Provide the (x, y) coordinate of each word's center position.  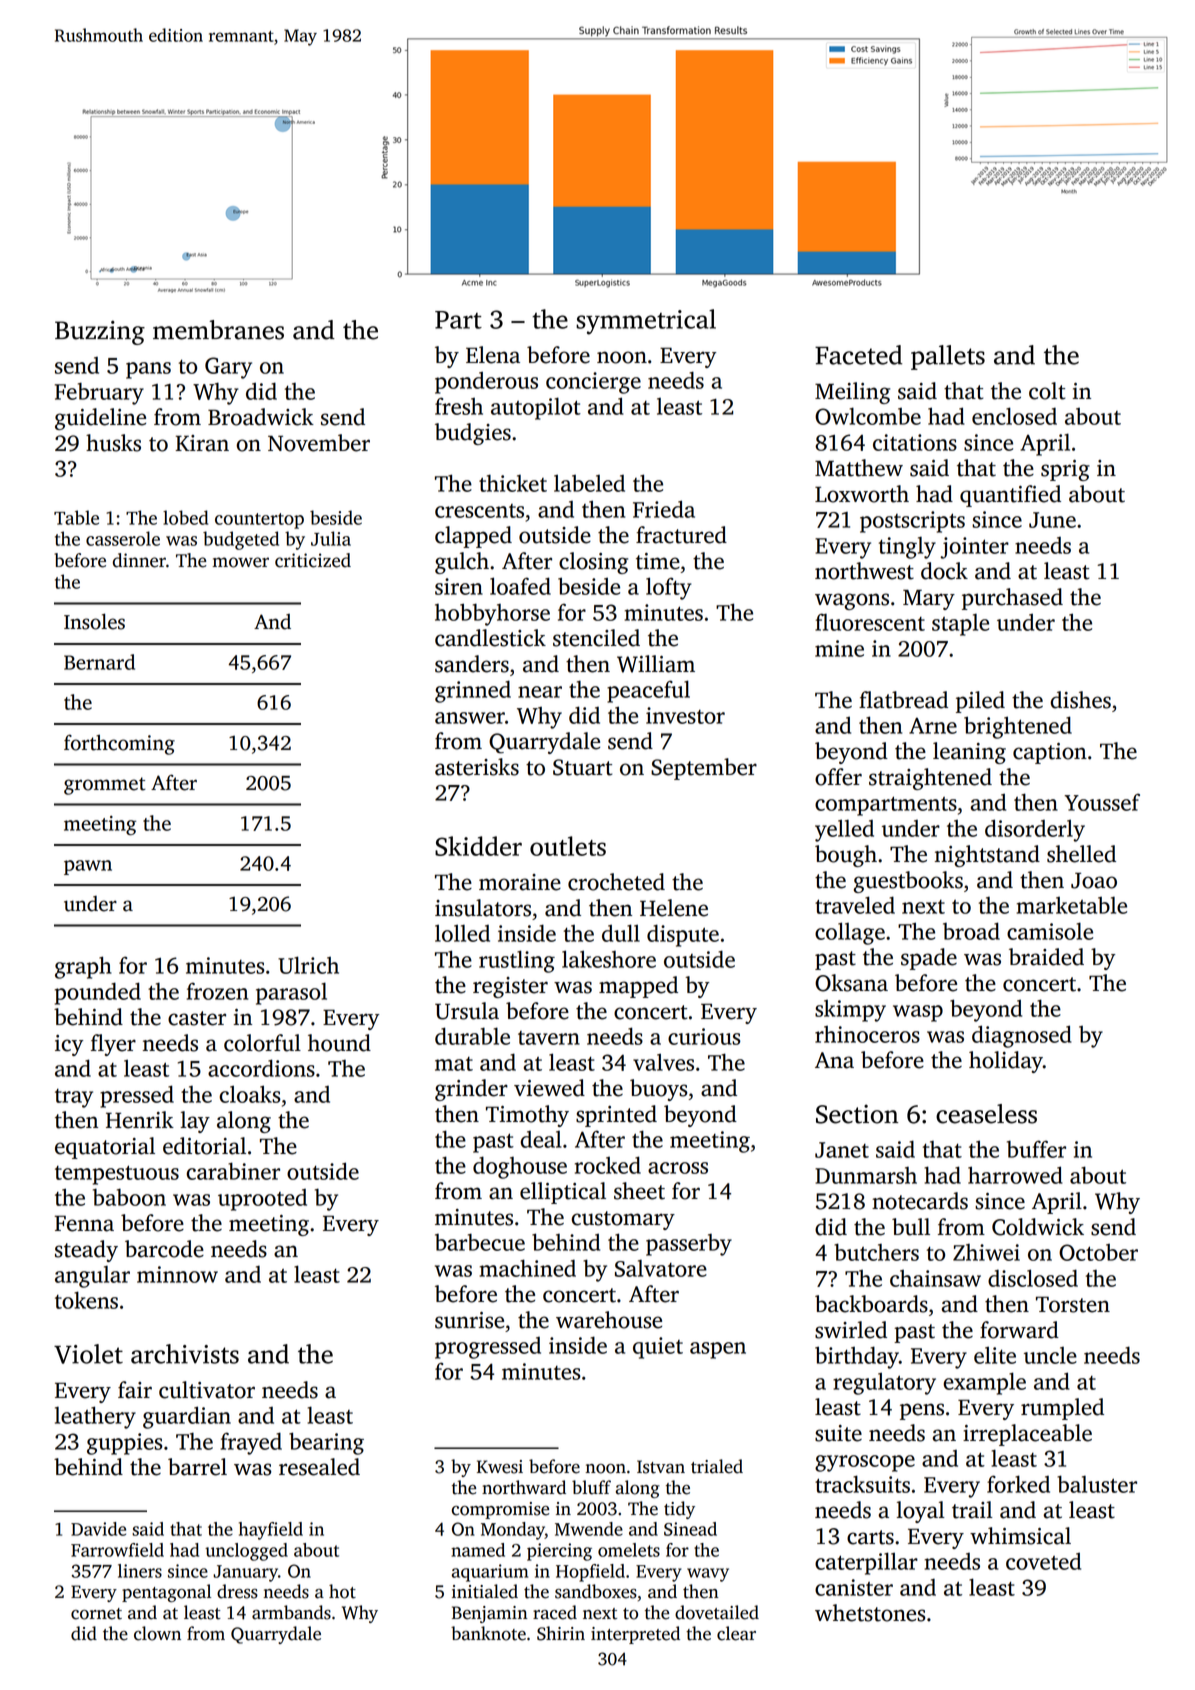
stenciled (596, 638)
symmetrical (646, 322)
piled (980, 702)
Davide (98, 1529)
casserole (123, 538)
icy (69, 1045)
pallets (948, 357)
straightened (930, 779)
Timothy (527, 1116)
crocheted (616, 882)
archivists (185, 1354)
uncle (1050, 1355)
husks (113, 443)
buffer (1036, 1149)
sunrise (469, 1320)
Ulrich (308, 965)
